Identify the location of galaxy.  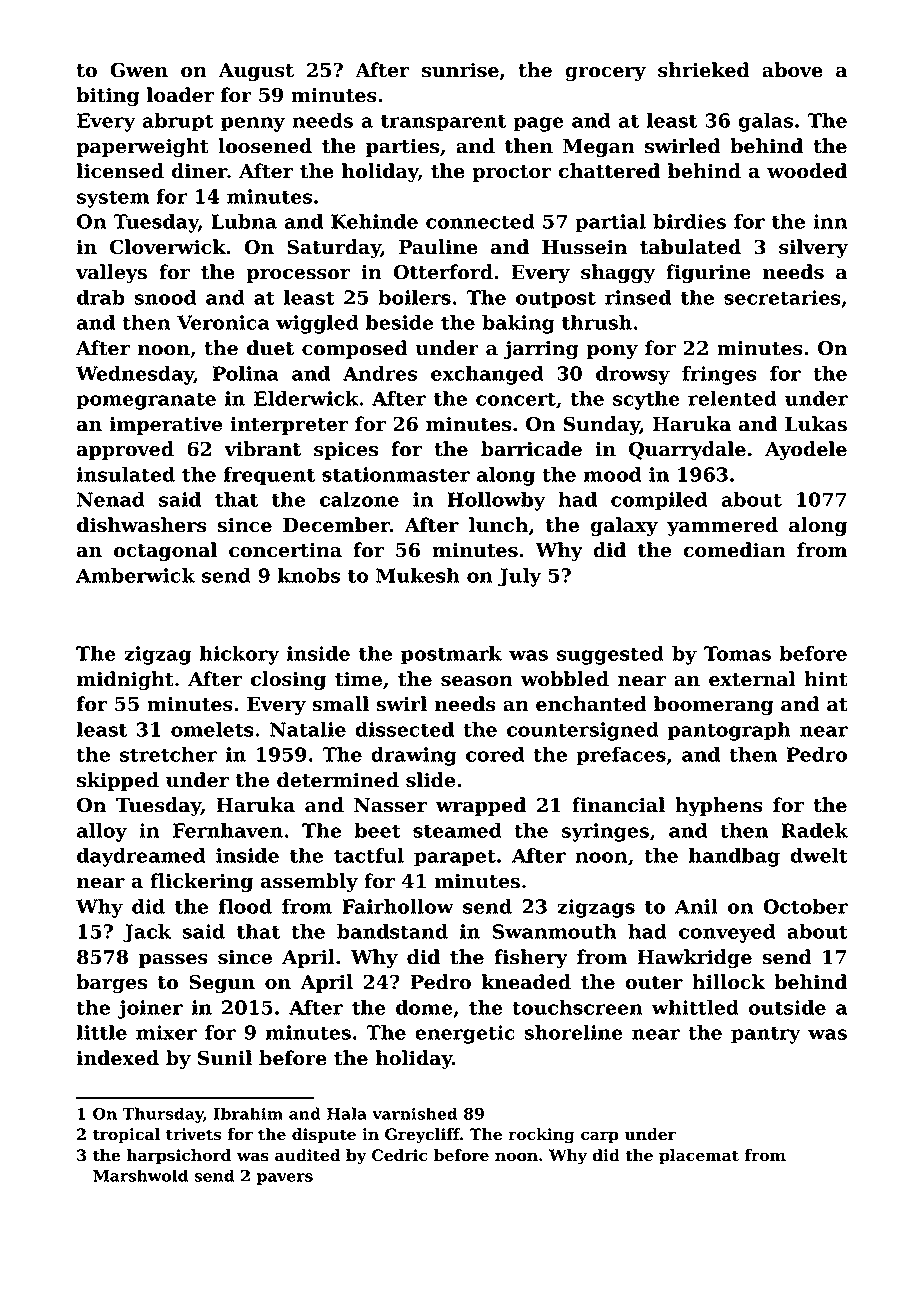
(624, 526).
